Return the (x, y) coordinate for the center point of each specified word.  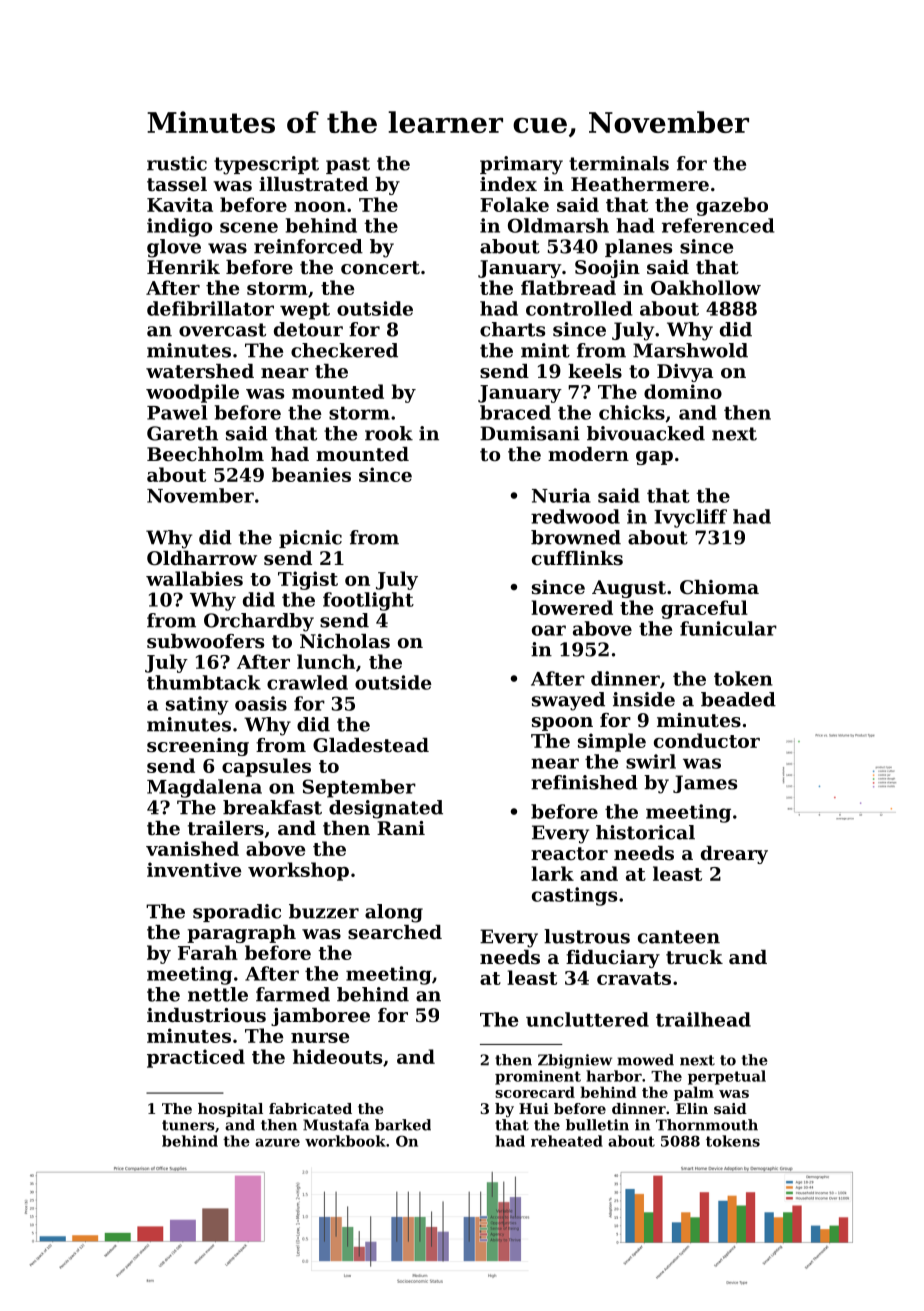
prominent (538, 1077)
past (348, 165)
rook (389, 433)
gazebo (732, 206)
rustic (177, 163)
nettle (218, 994)
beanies (311, 474)
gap (654, 458)
